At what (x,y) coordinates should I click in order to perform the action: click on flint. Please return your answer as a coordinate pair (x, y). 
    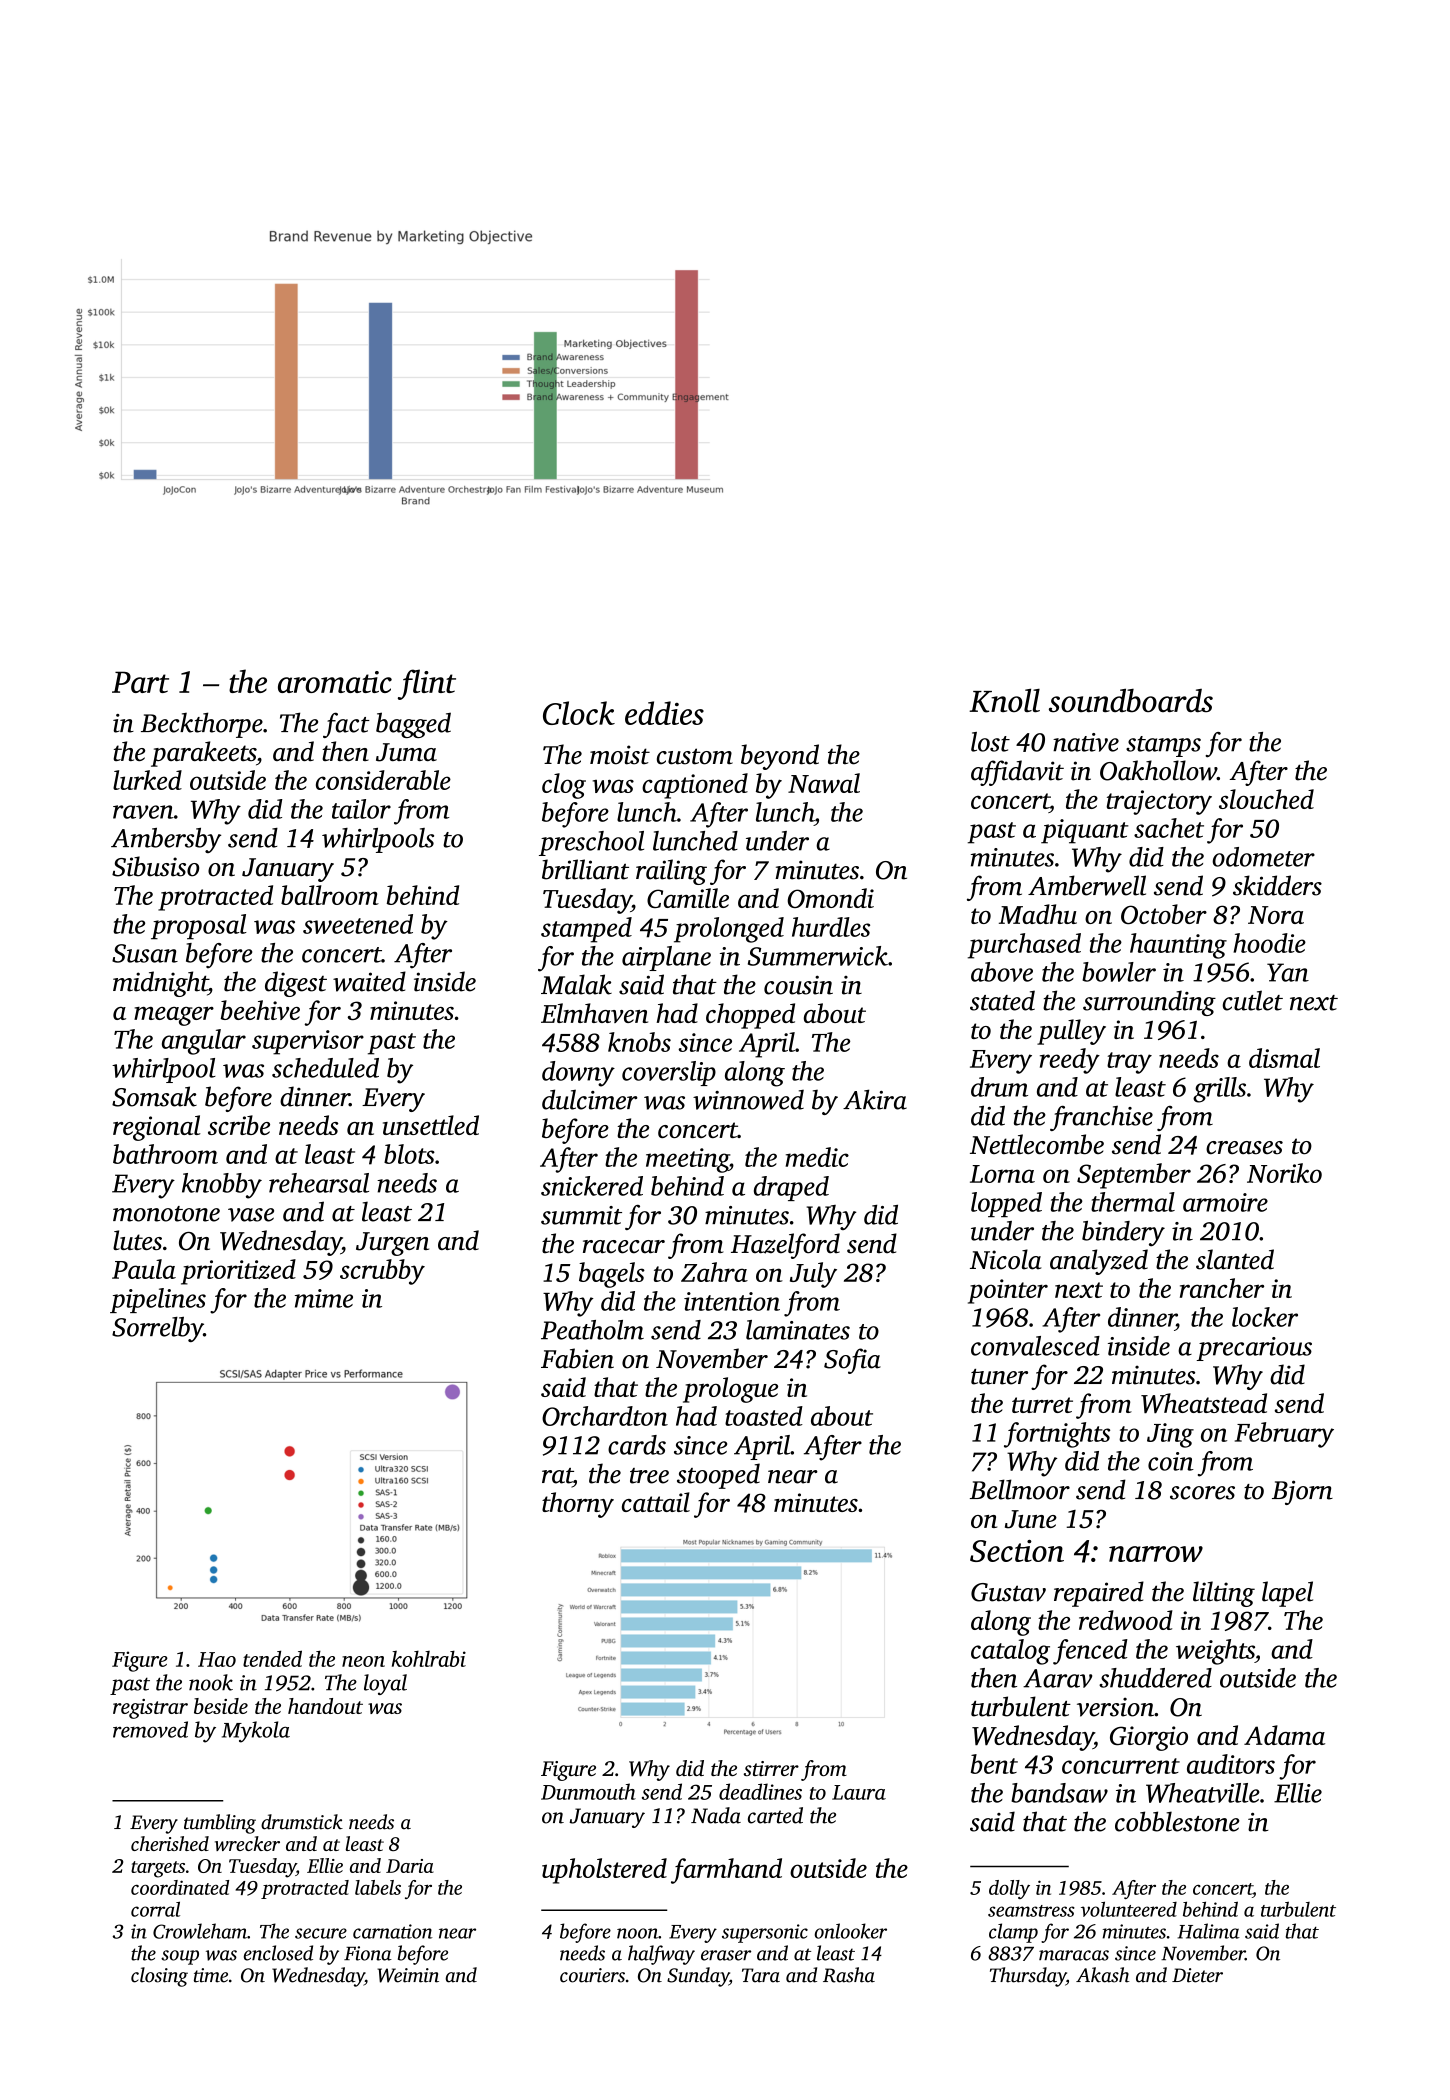
    Looking at the image, I should click on (427, 684).
